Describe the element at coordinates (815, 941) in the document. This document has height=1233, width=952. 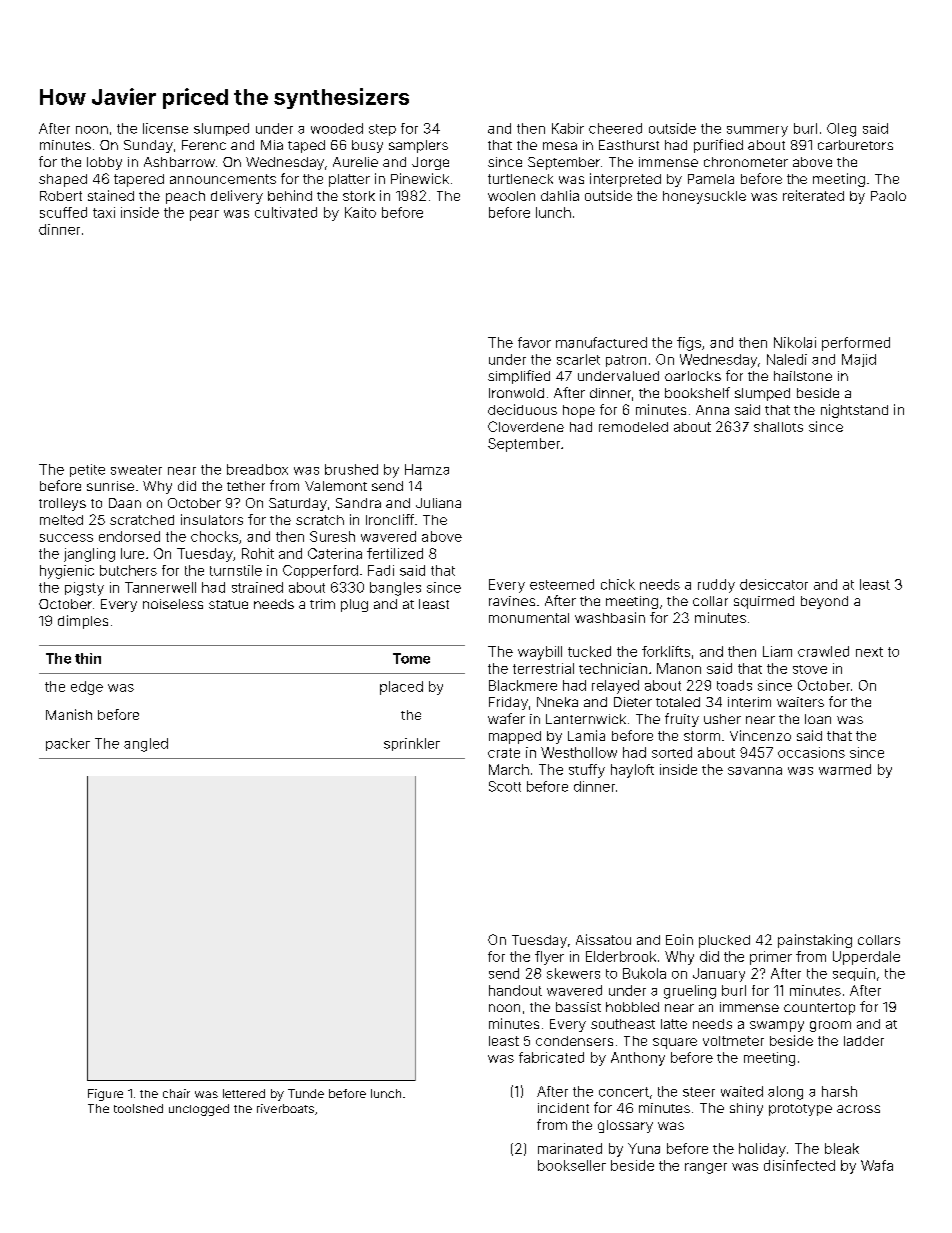
I see `painstaking` at that location.
